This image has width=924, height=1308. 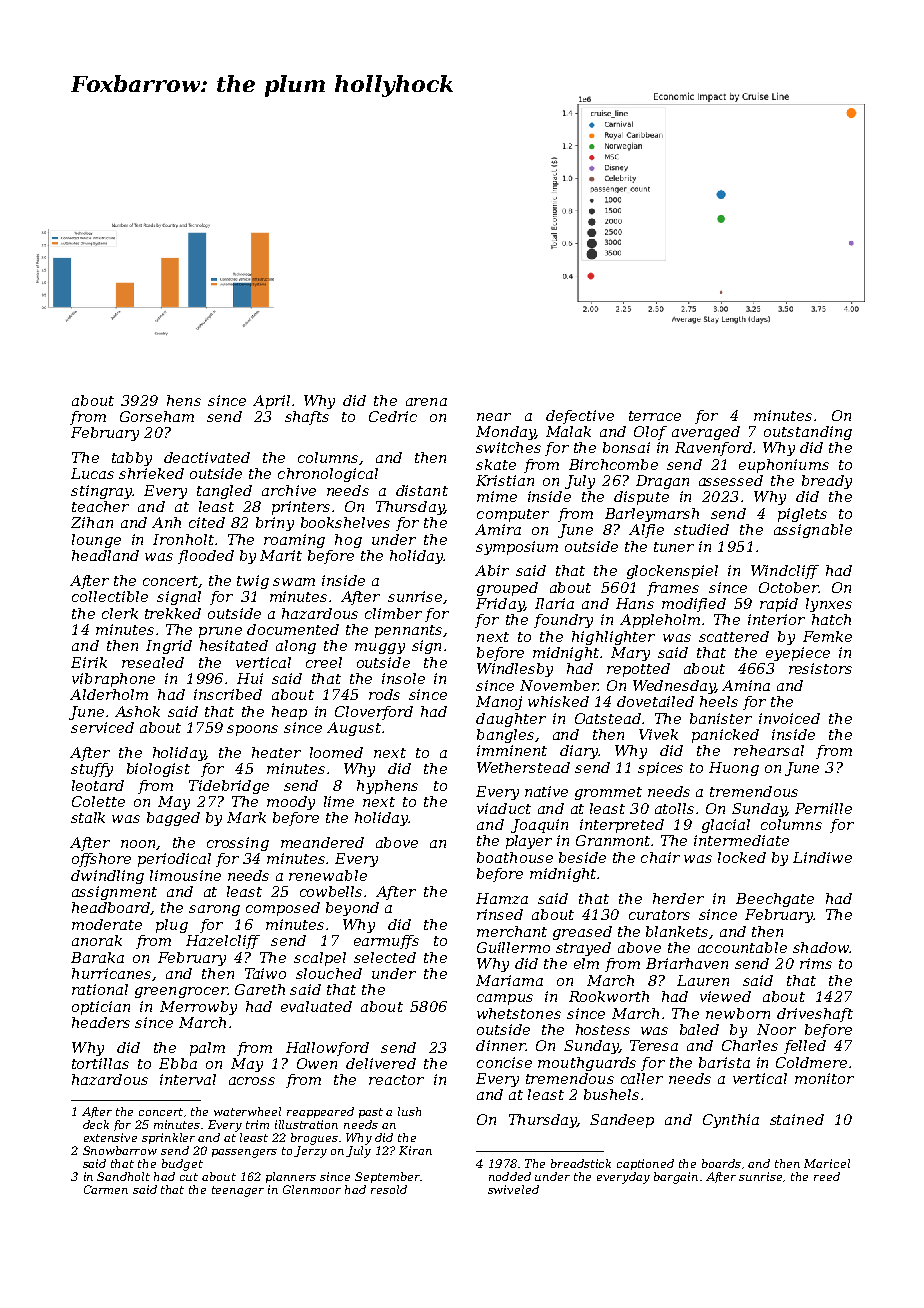 What do you see at coordinates (492, 570) in the image?
I see `Abir` at bounding box center [492, 570].
